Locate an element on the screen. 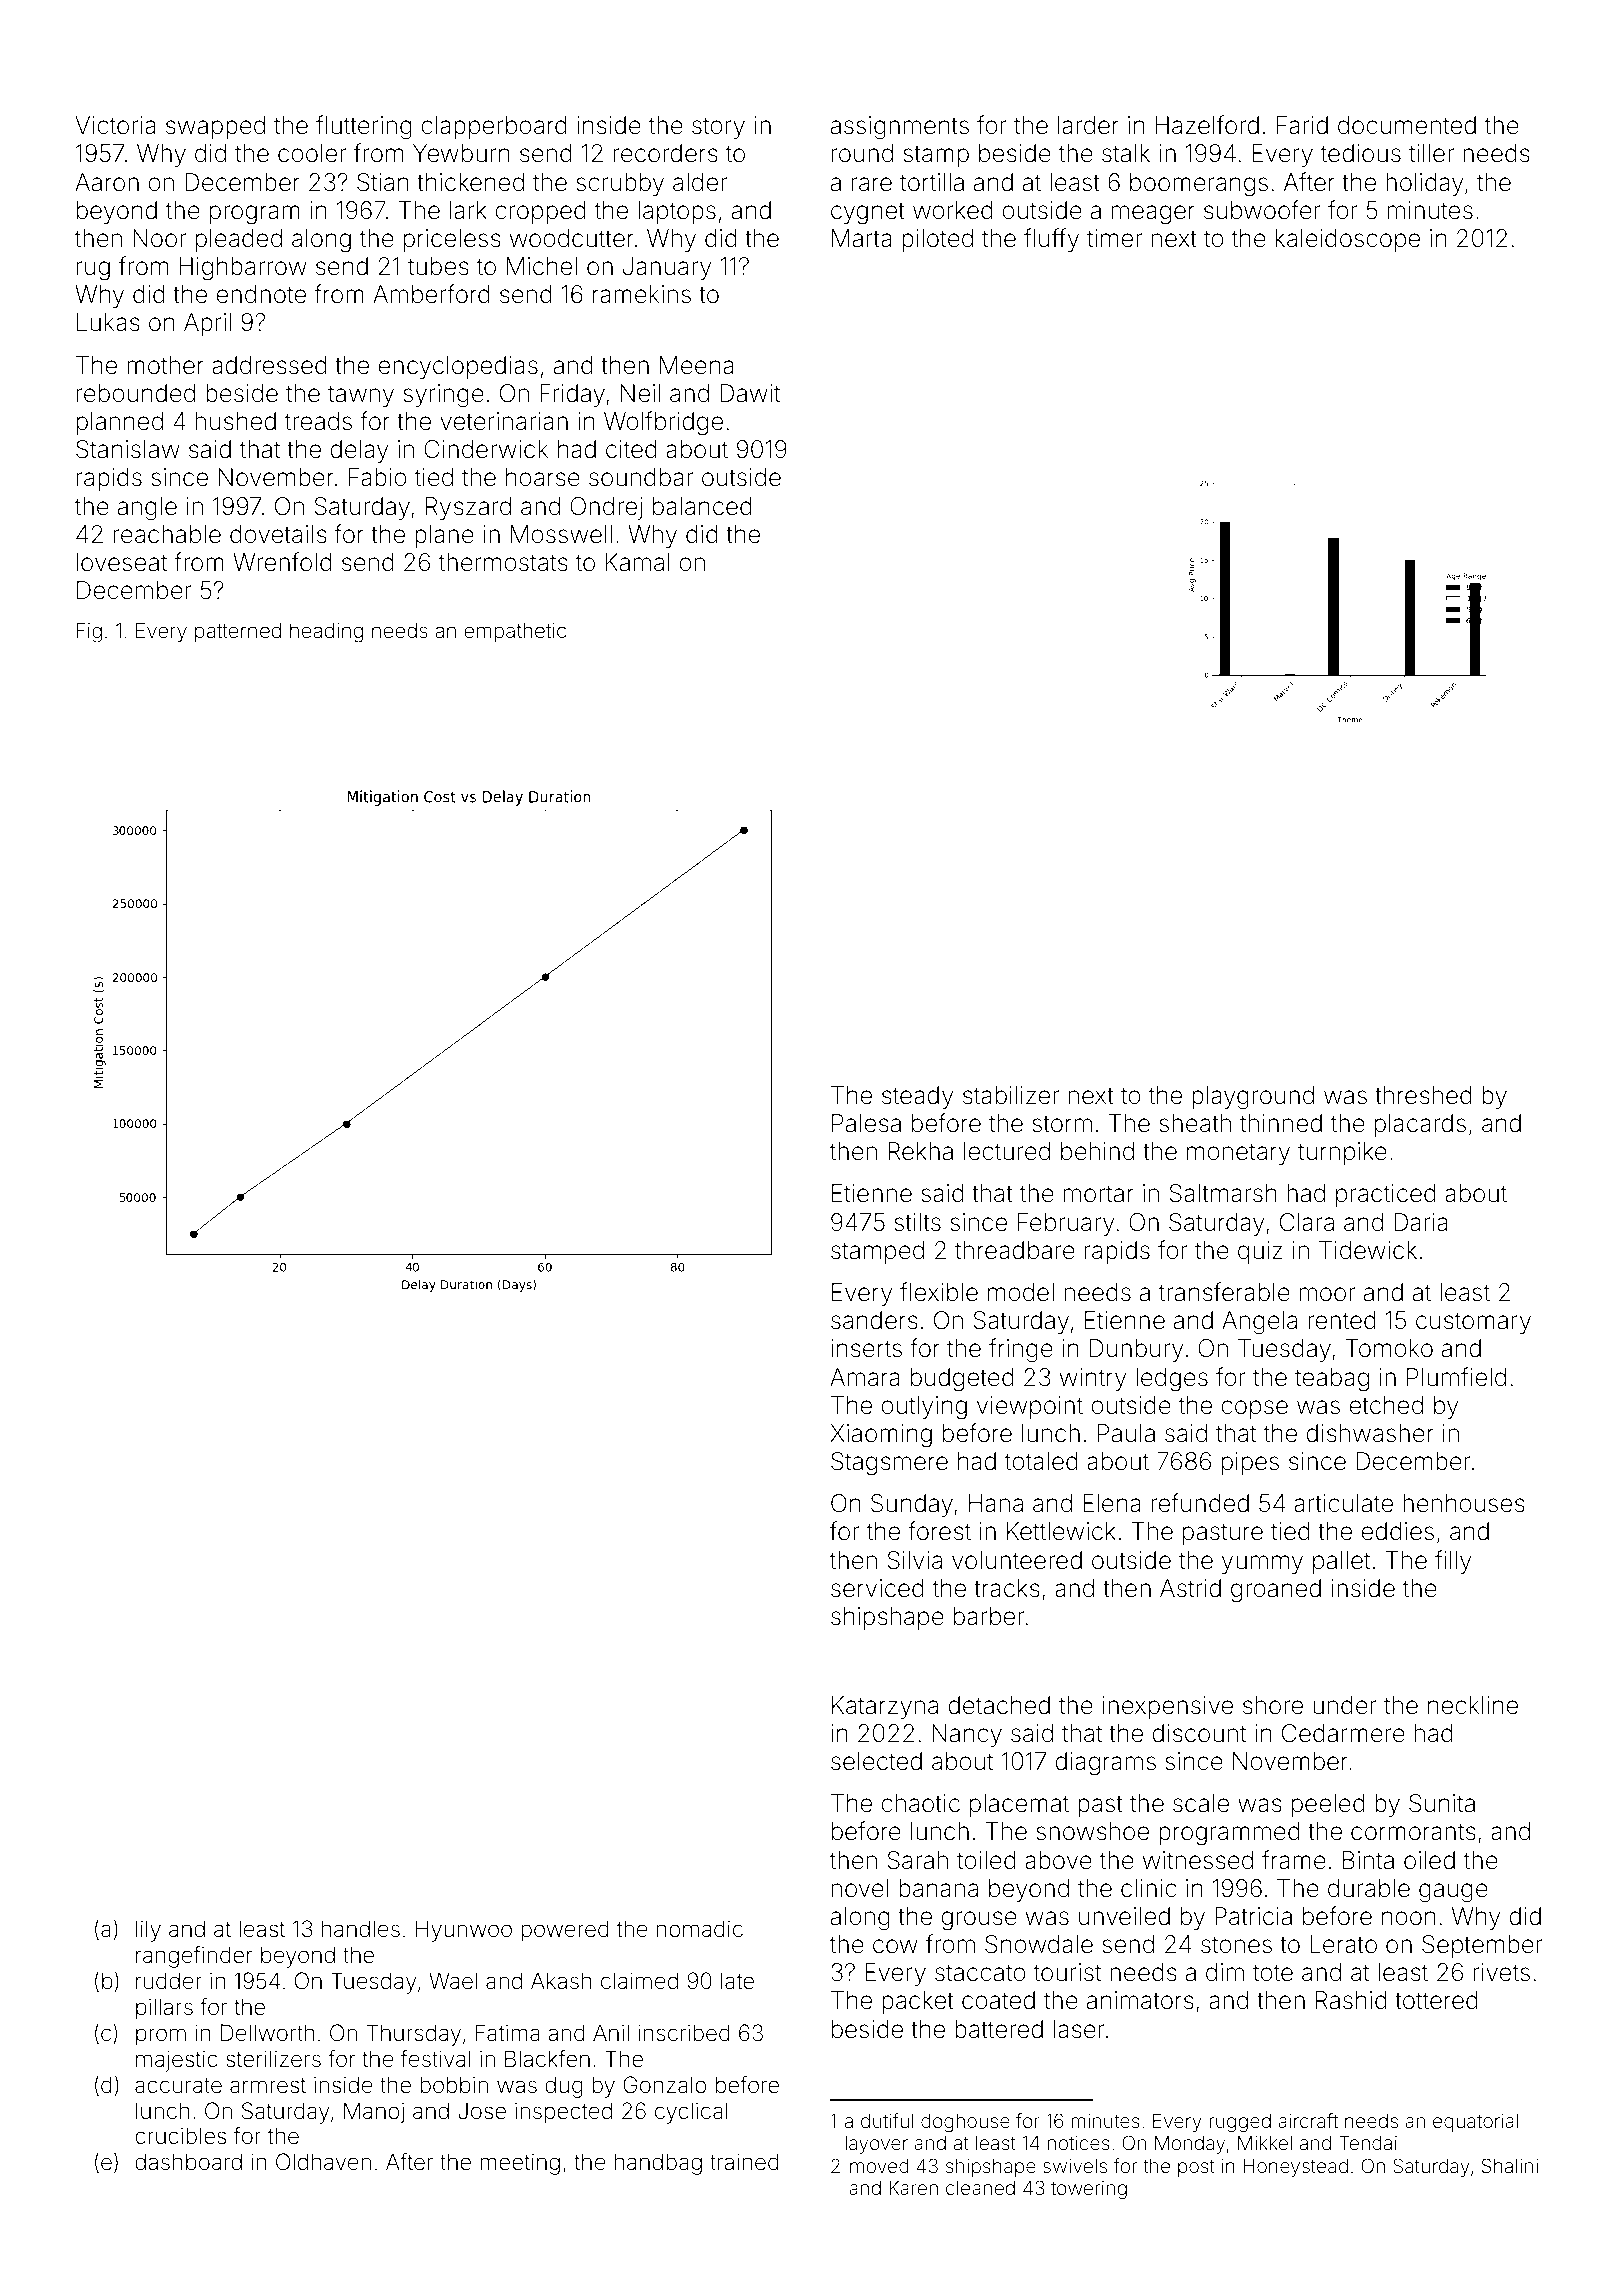 The width and height of the screenshot is (1620, 2292). moor is located at coordinates (1327, 1294).
